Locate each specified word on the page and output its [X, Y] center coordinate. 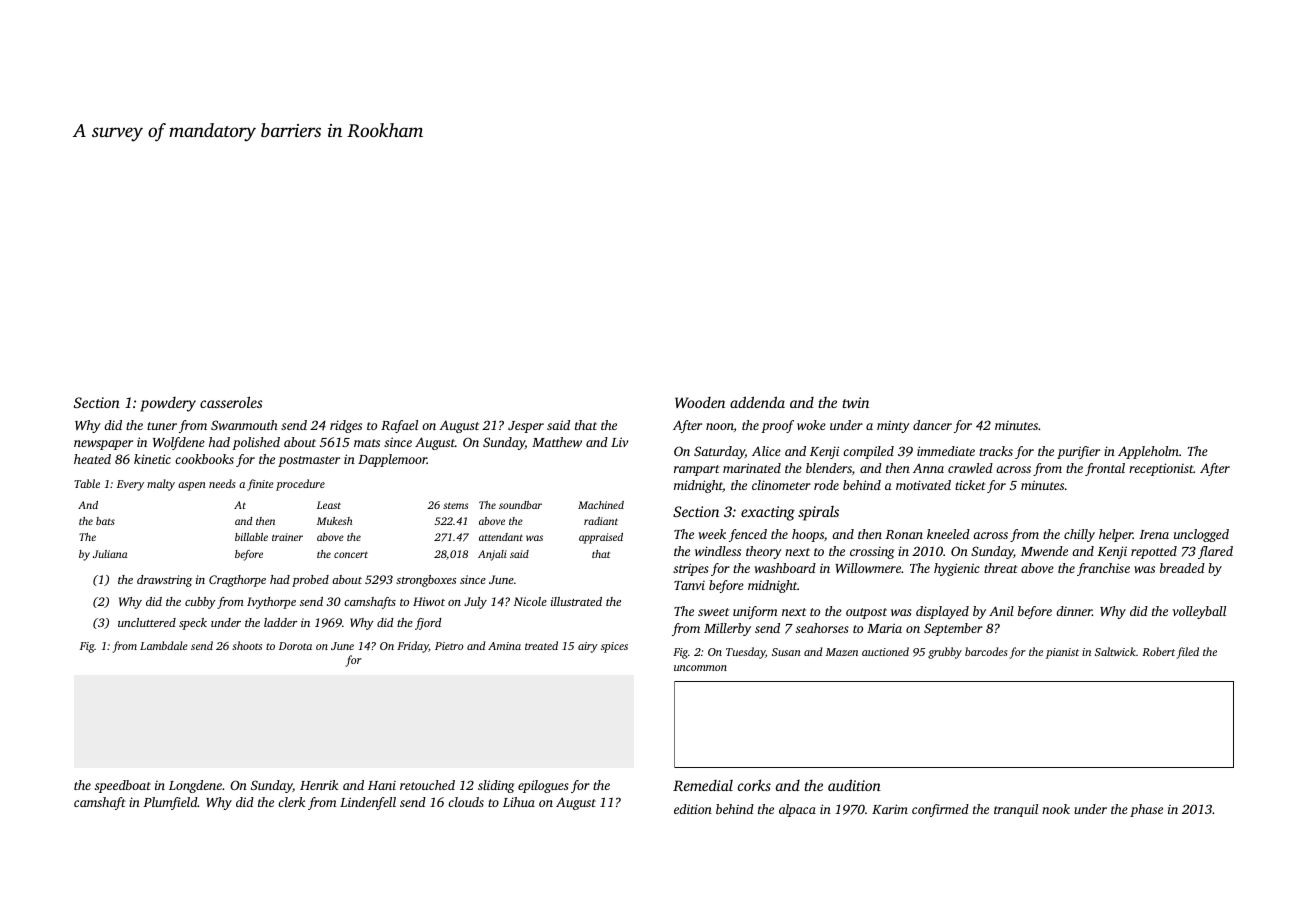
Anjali [492, 555]
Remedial [703, 785]
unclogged [1201, 535]
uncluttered [147, 622]
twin [855, 402]
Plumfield [170, 803]
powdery [168, 404]
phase [1146, 810]
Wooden [700, 402]
